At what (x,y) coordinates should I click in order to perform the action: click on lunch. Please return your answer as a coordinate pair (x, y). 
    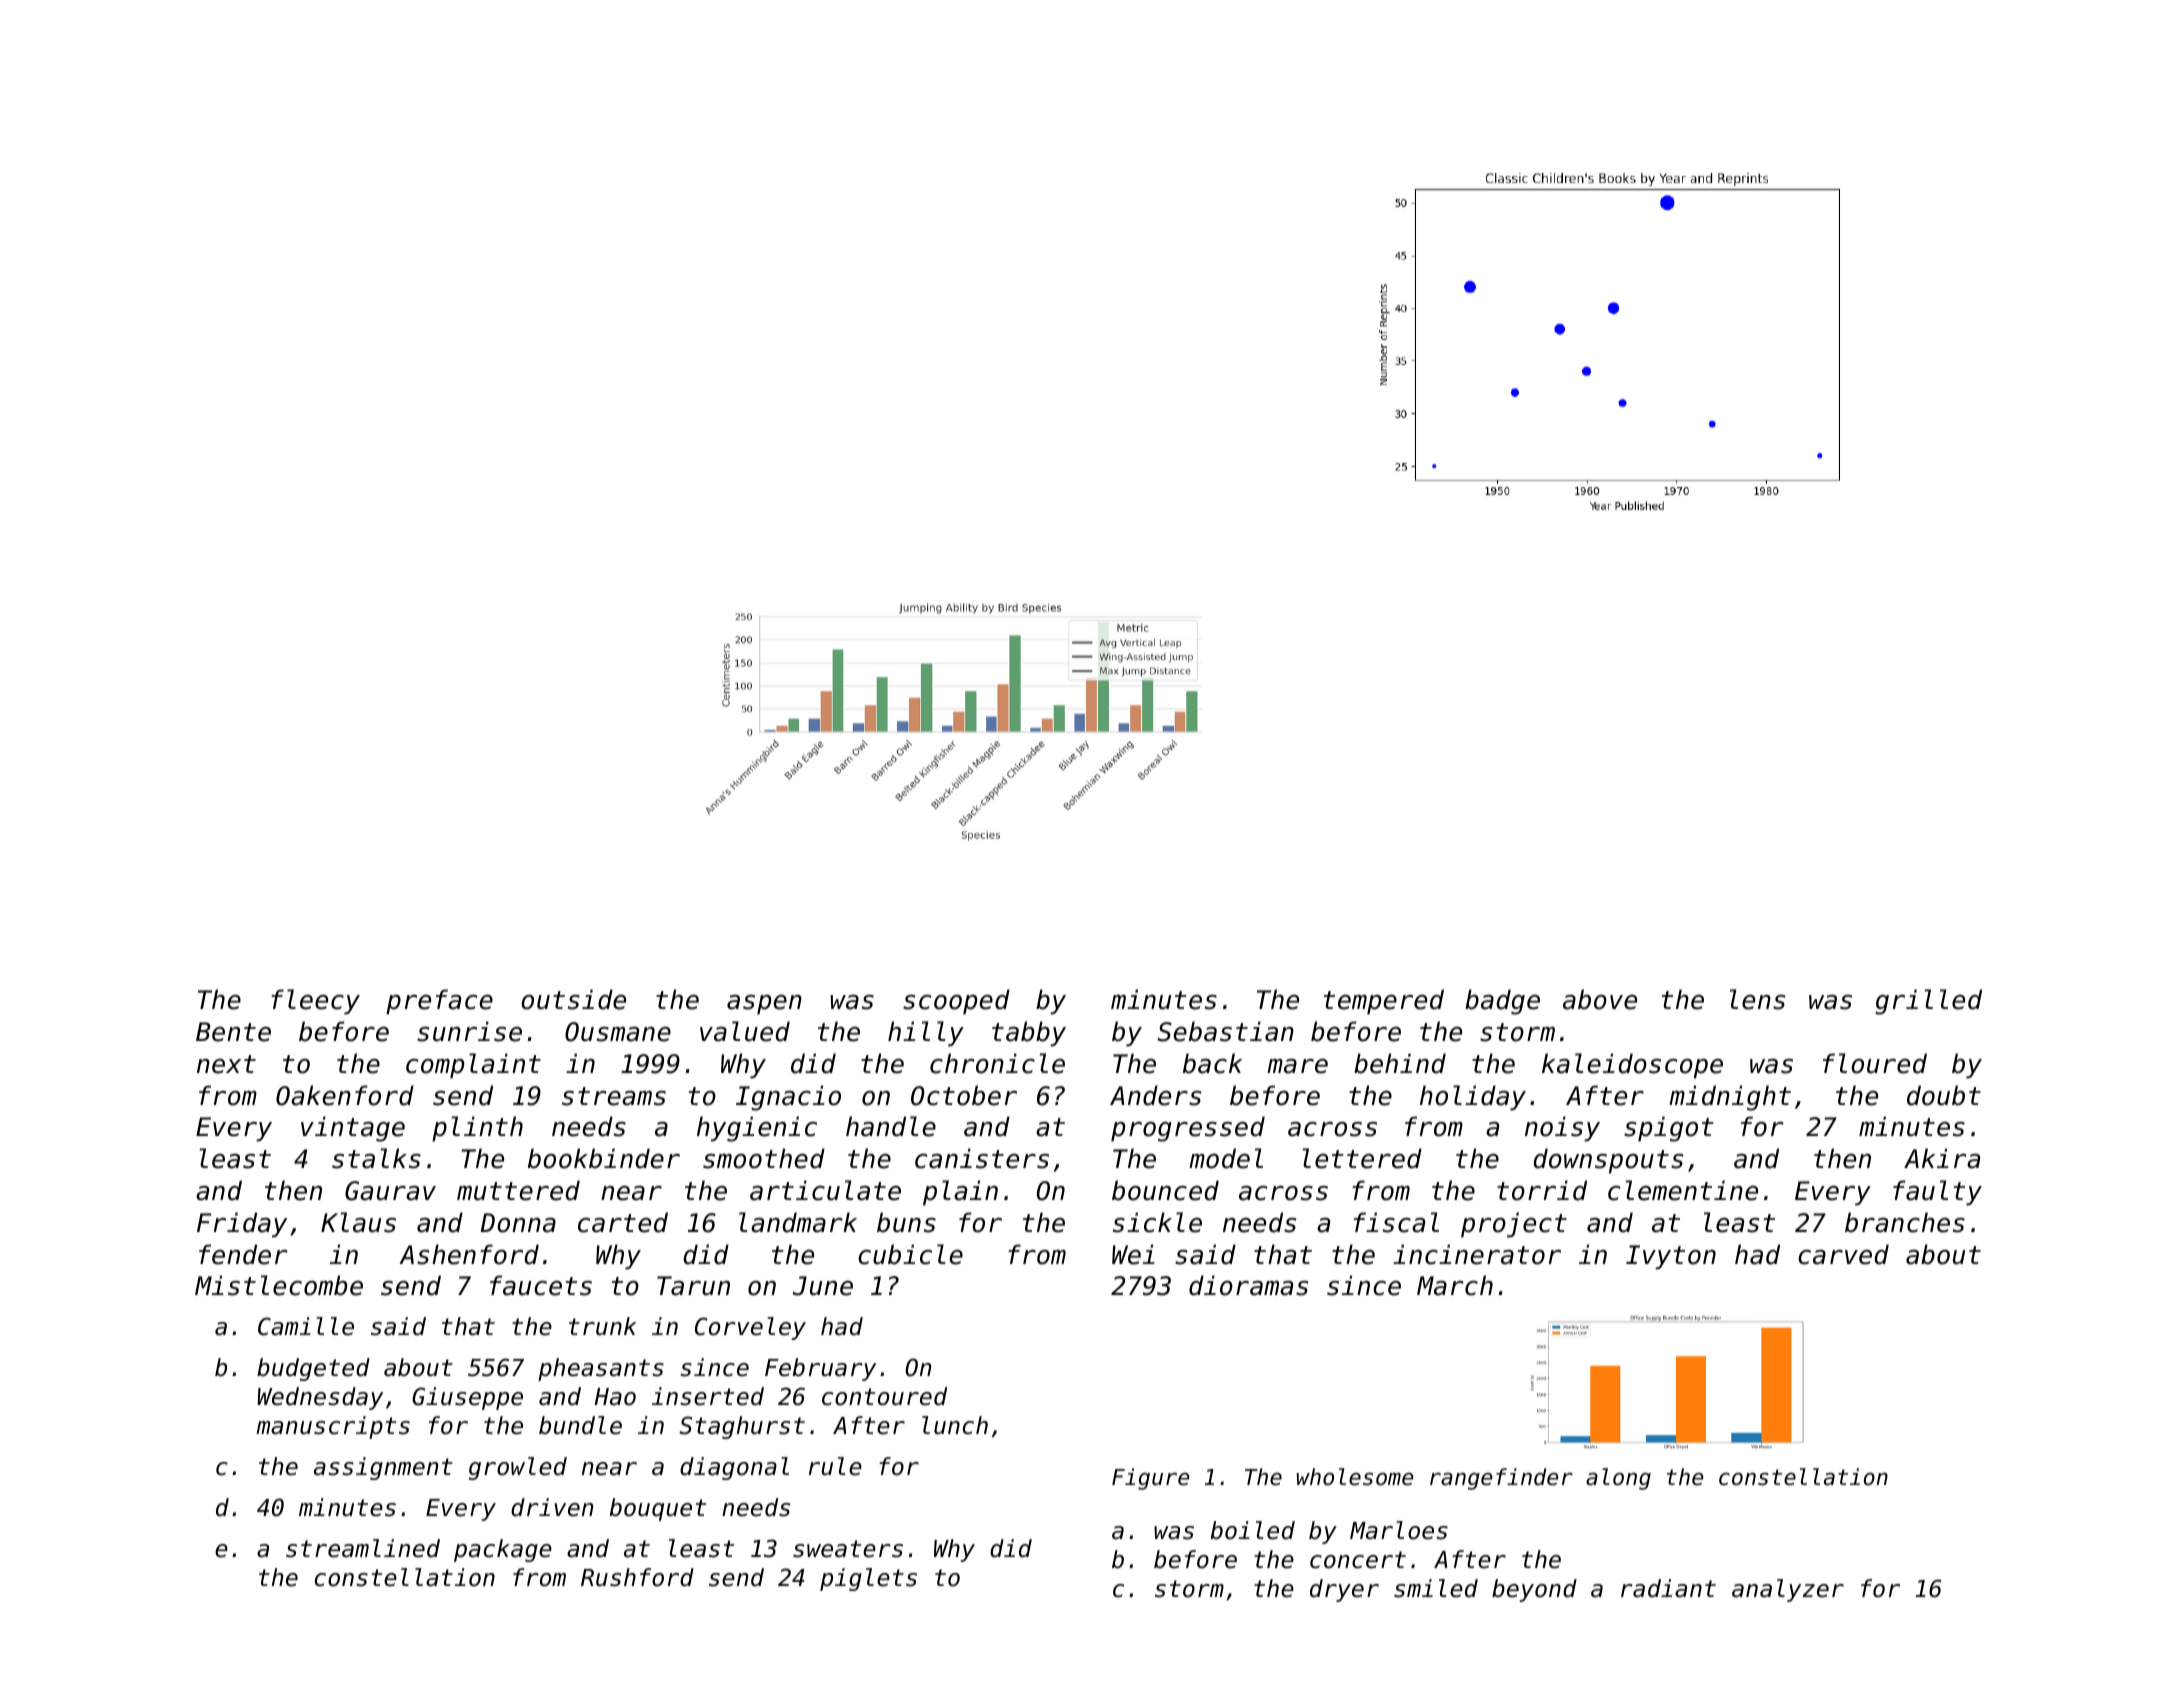
    Looking at the image, I should click on (955, 1425).
